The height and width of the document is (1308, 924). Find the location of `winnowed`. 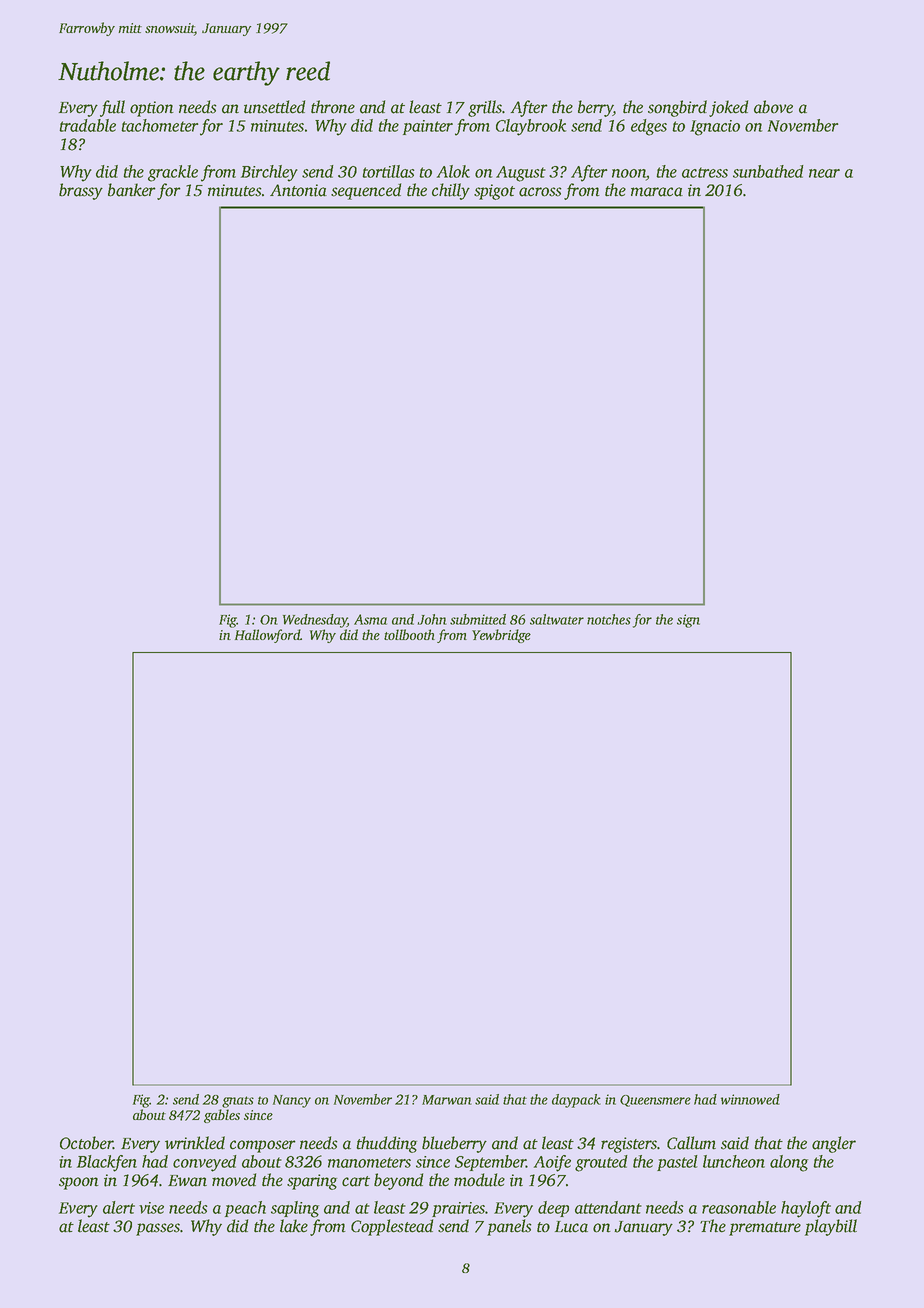

winnowed is located at coordinates (750, 1099).
